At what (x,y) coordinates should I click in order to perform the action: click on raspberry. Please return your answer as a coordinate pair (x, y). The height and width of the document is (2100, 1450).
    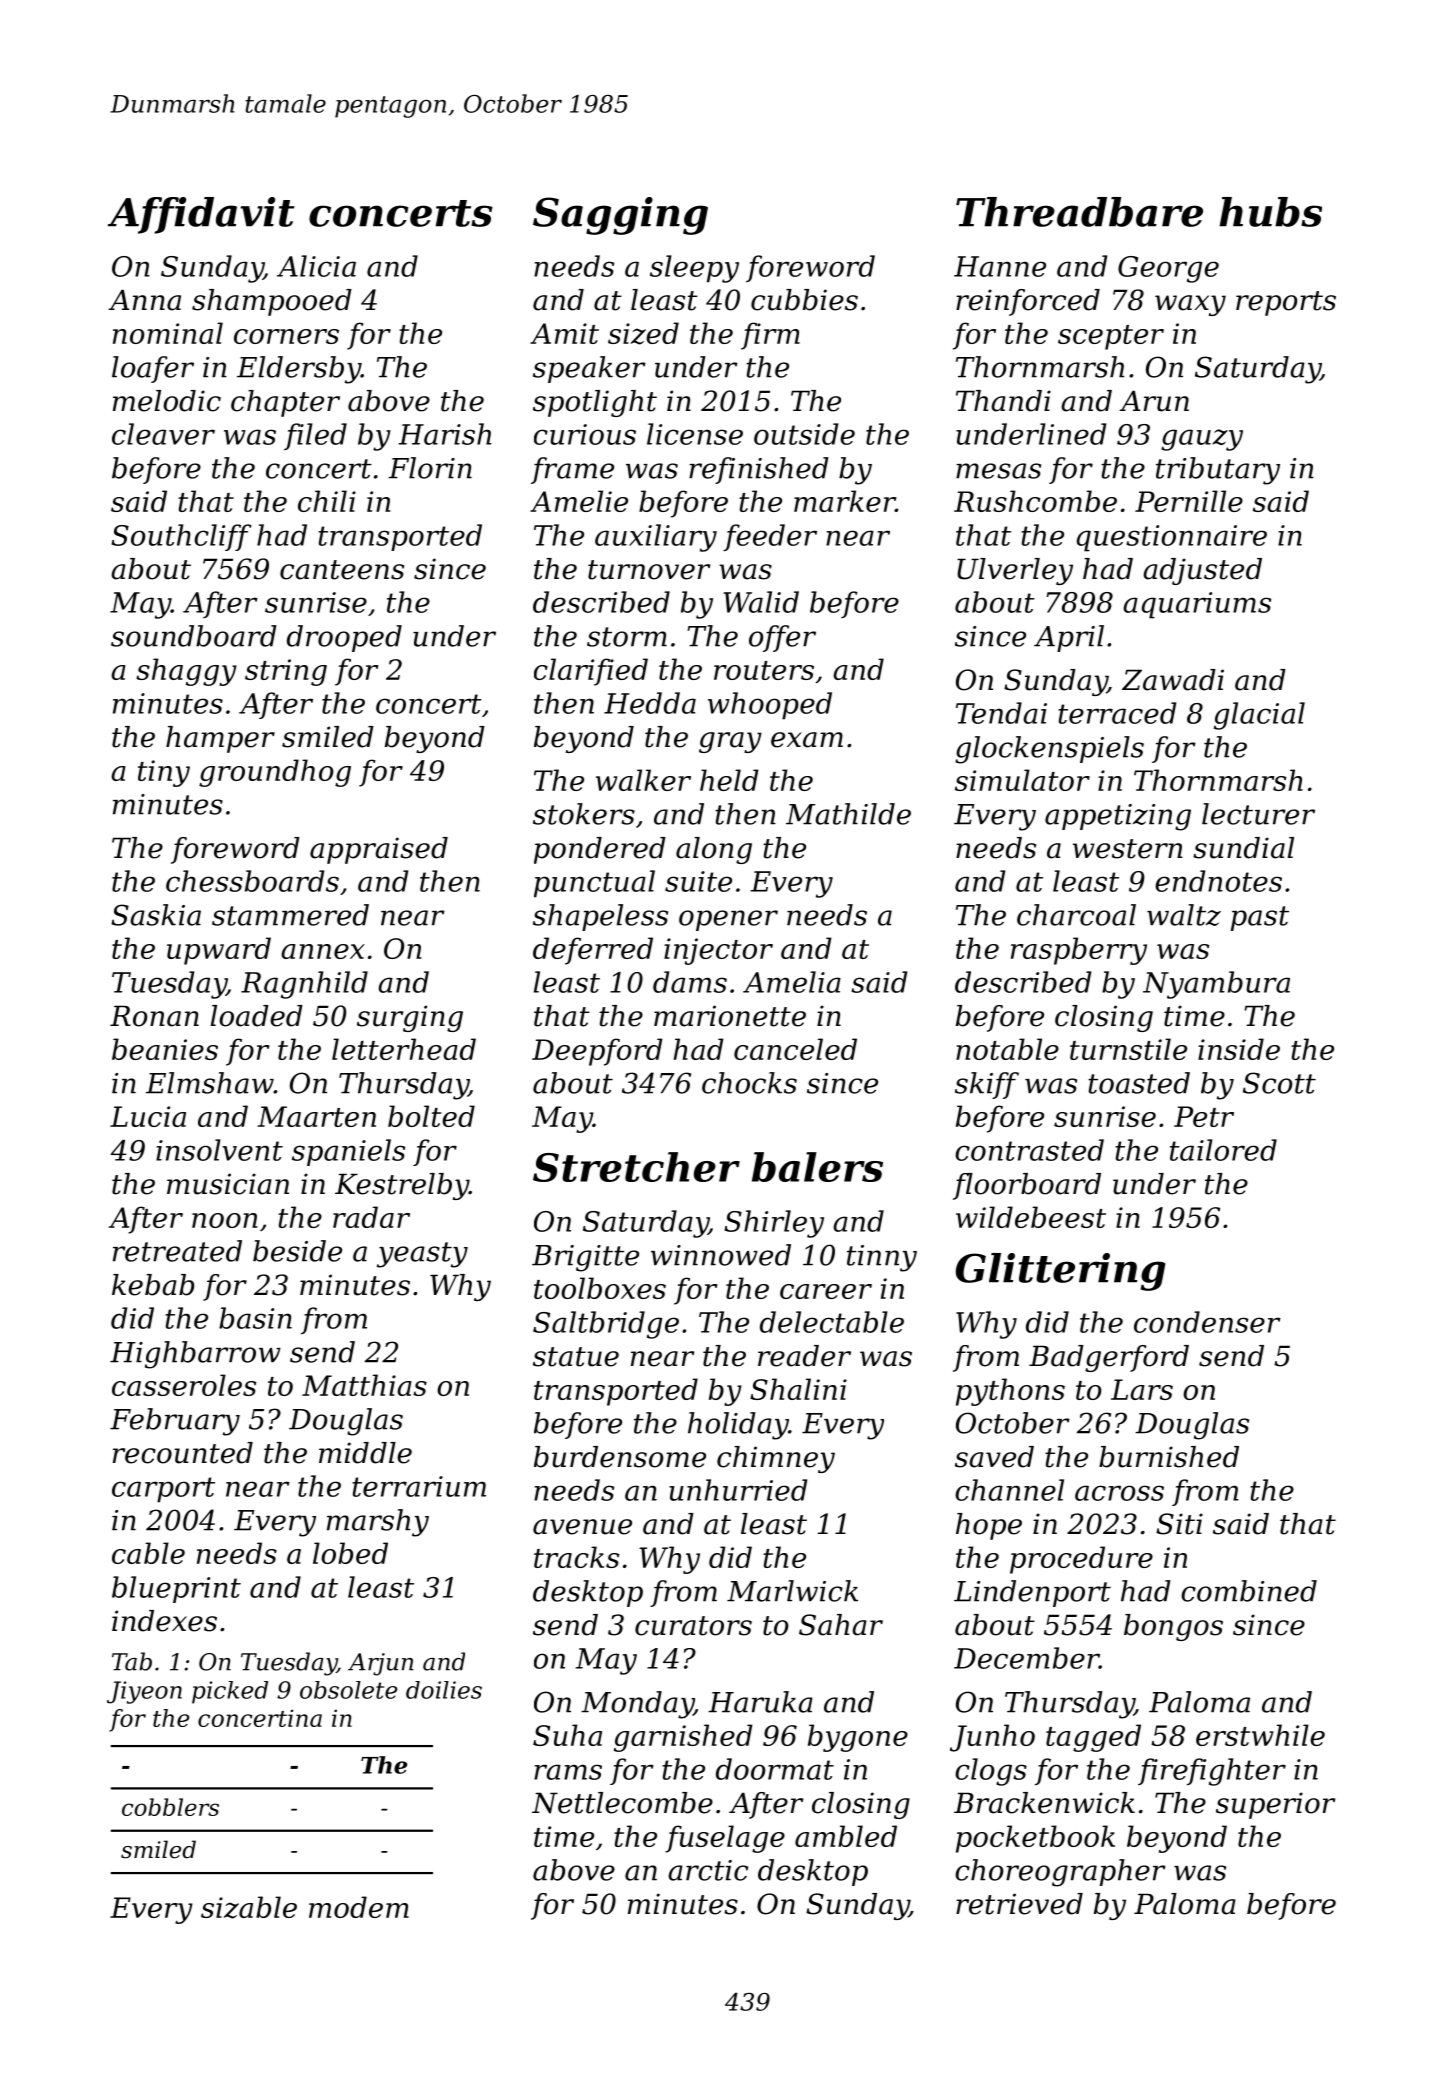
    Looking at the image, I should click on (1079, 951).
